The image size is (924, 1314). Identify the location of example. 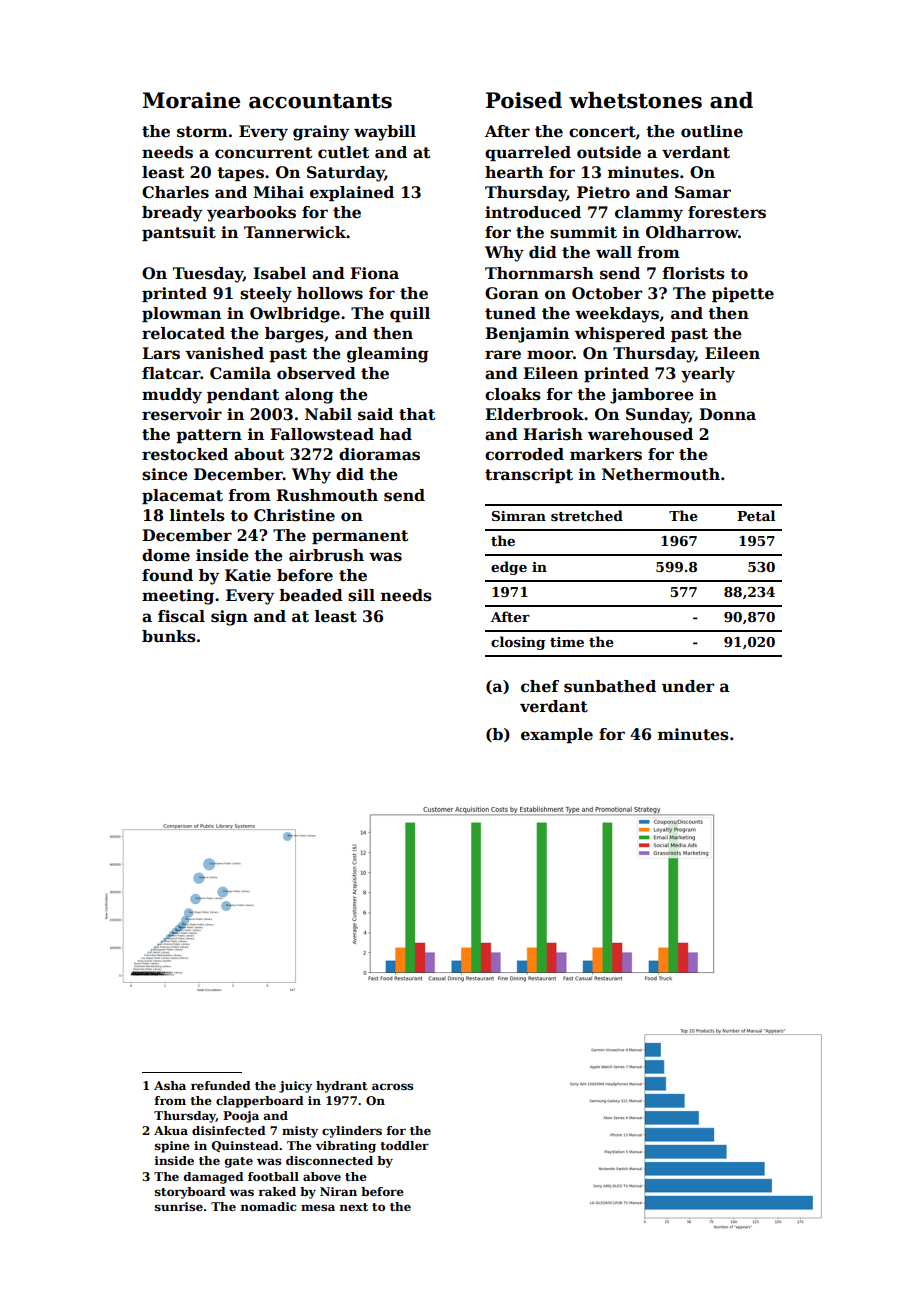
(557, 735).
